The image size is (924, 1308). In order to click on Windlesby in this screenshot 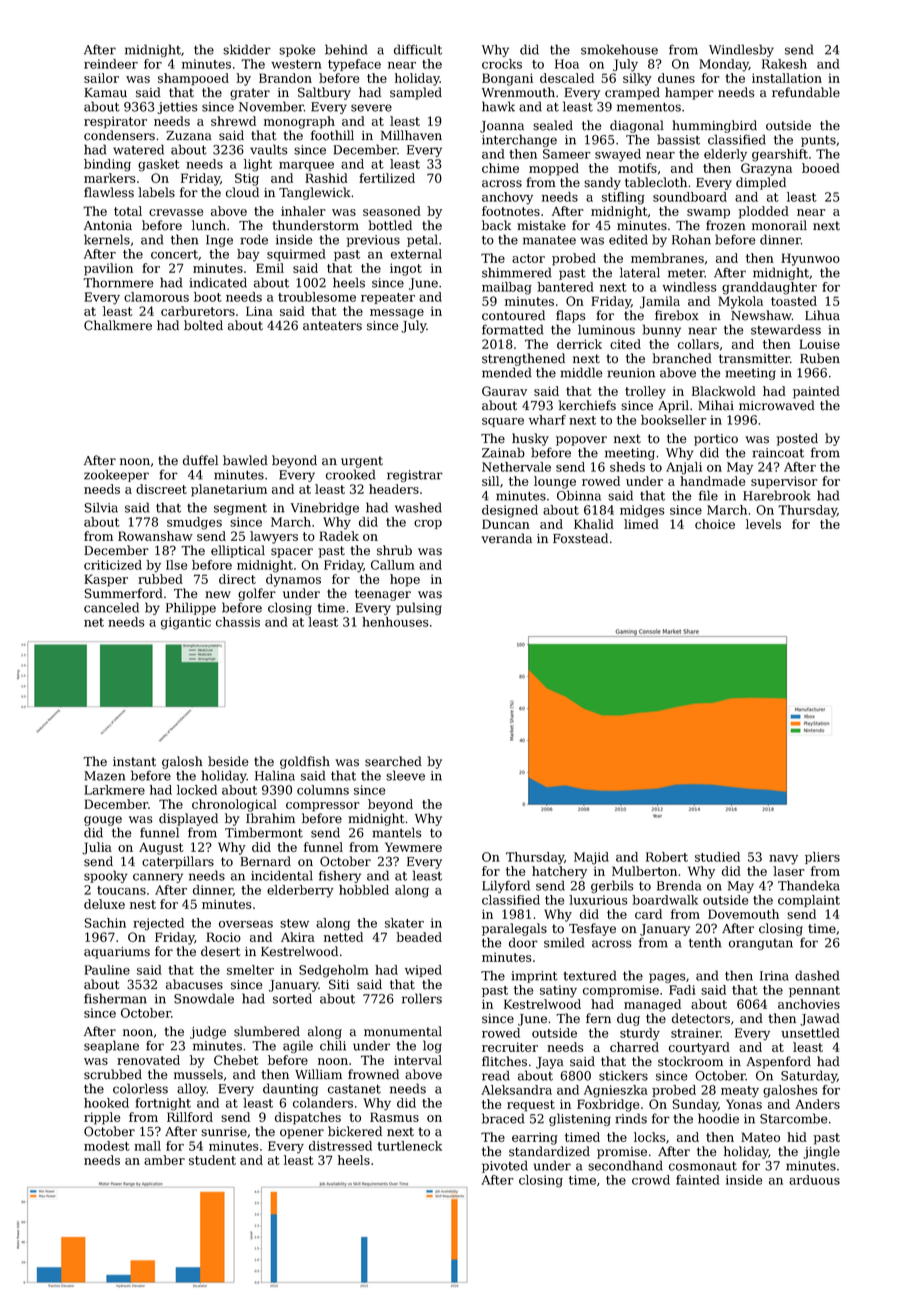, I will do `click(741, 50)`.
